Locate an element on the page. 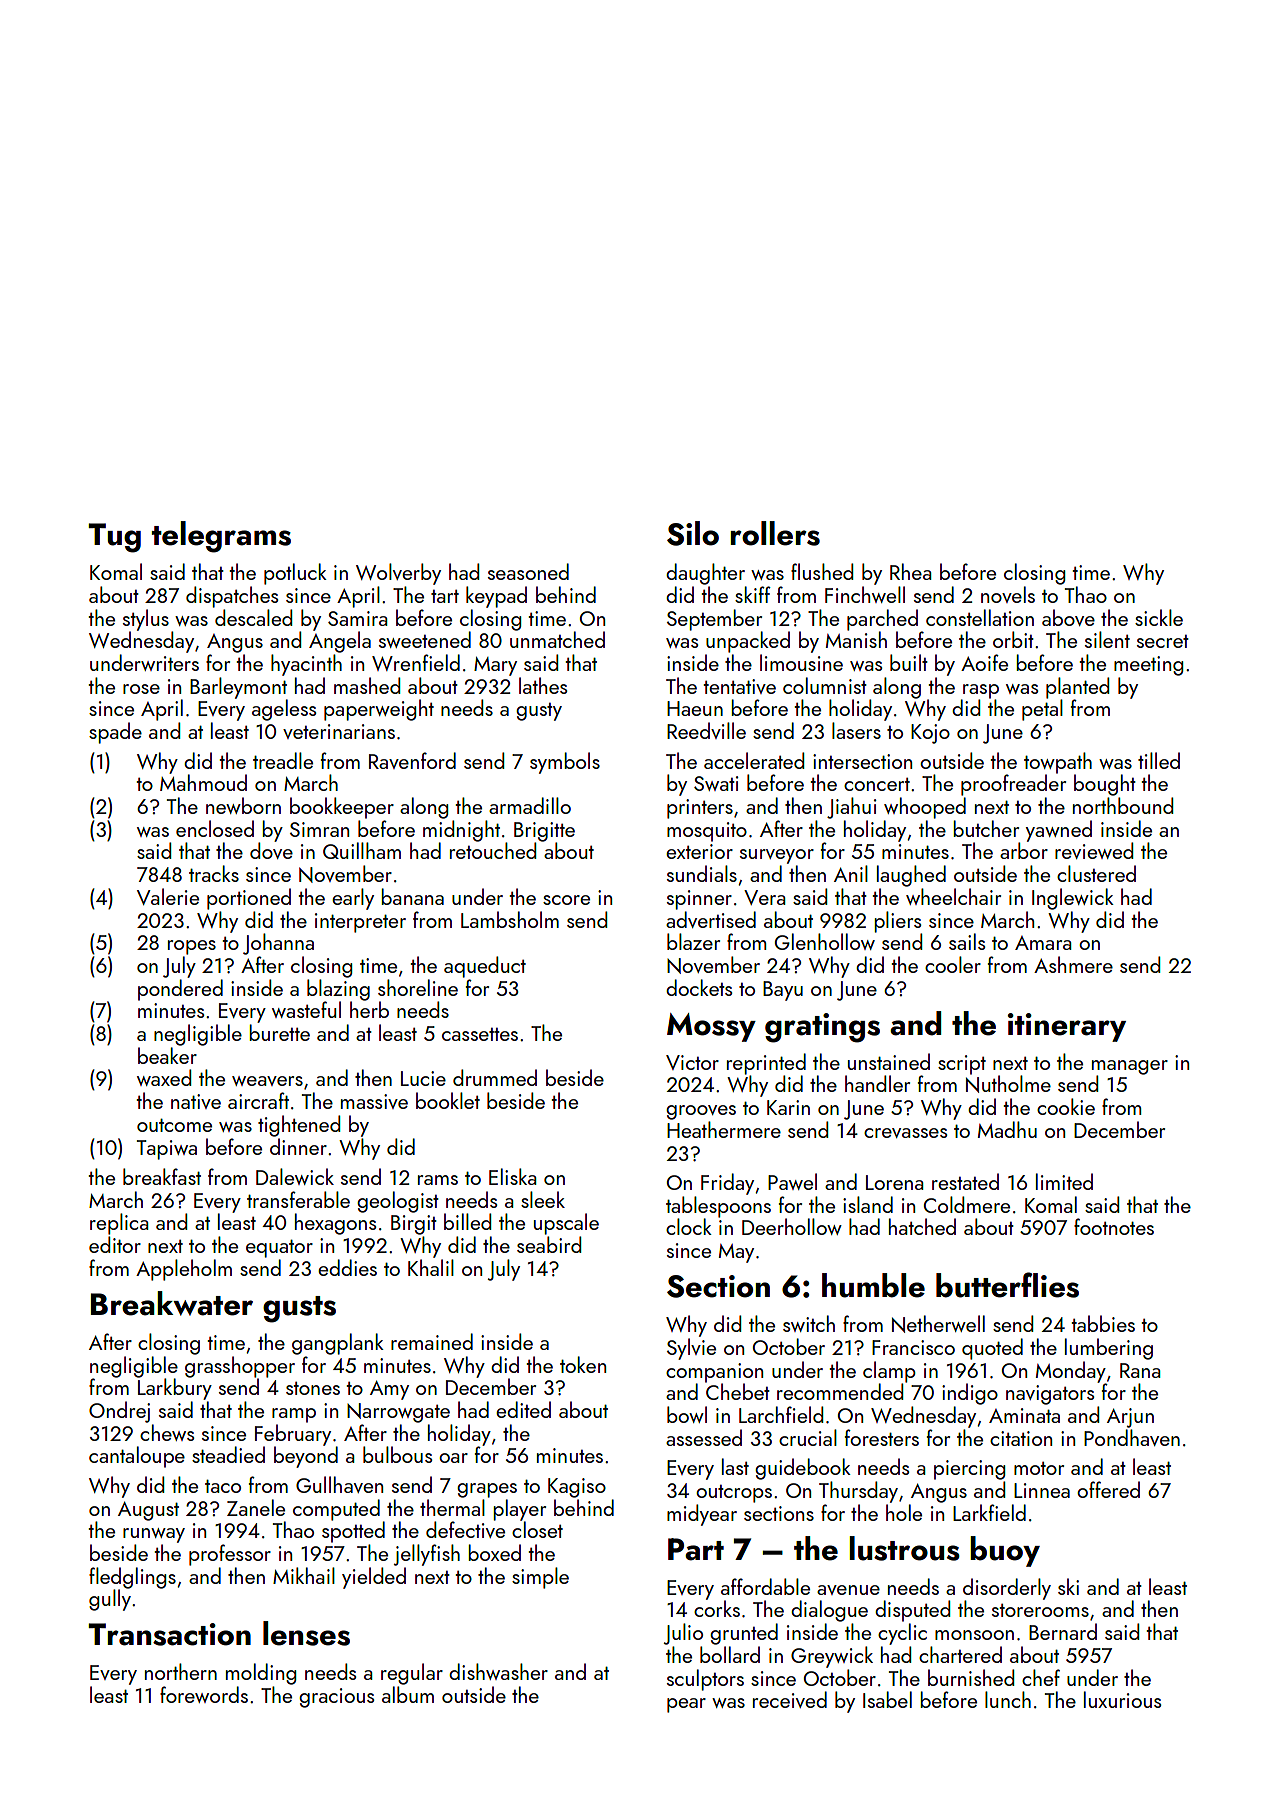 This page has height=1815, width=1283. Dalewick is located at coordinates (295, 1176).
